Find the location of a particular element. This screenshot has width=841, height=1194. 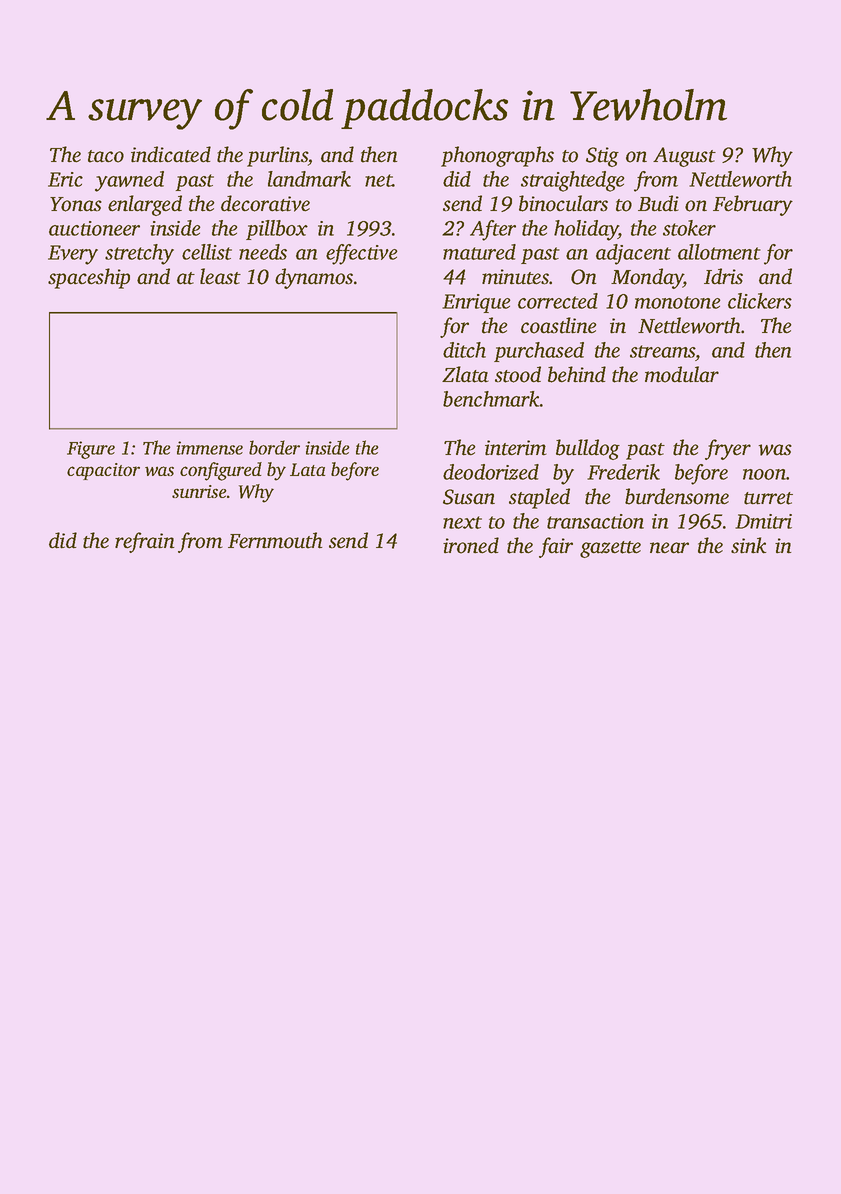

phonographs is located at coordinates (497, 156).
